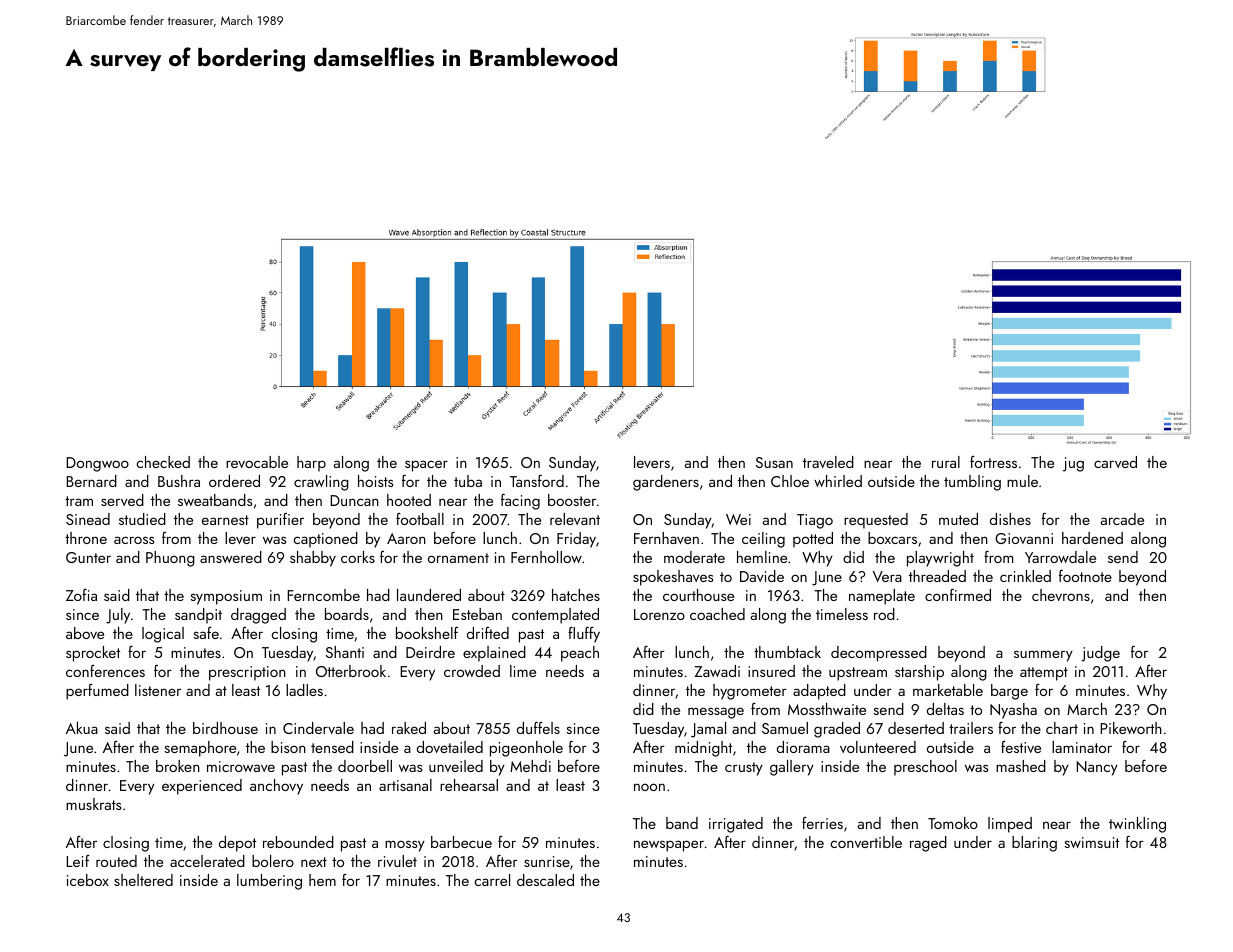  I want to click on message, so click(716, 713).
